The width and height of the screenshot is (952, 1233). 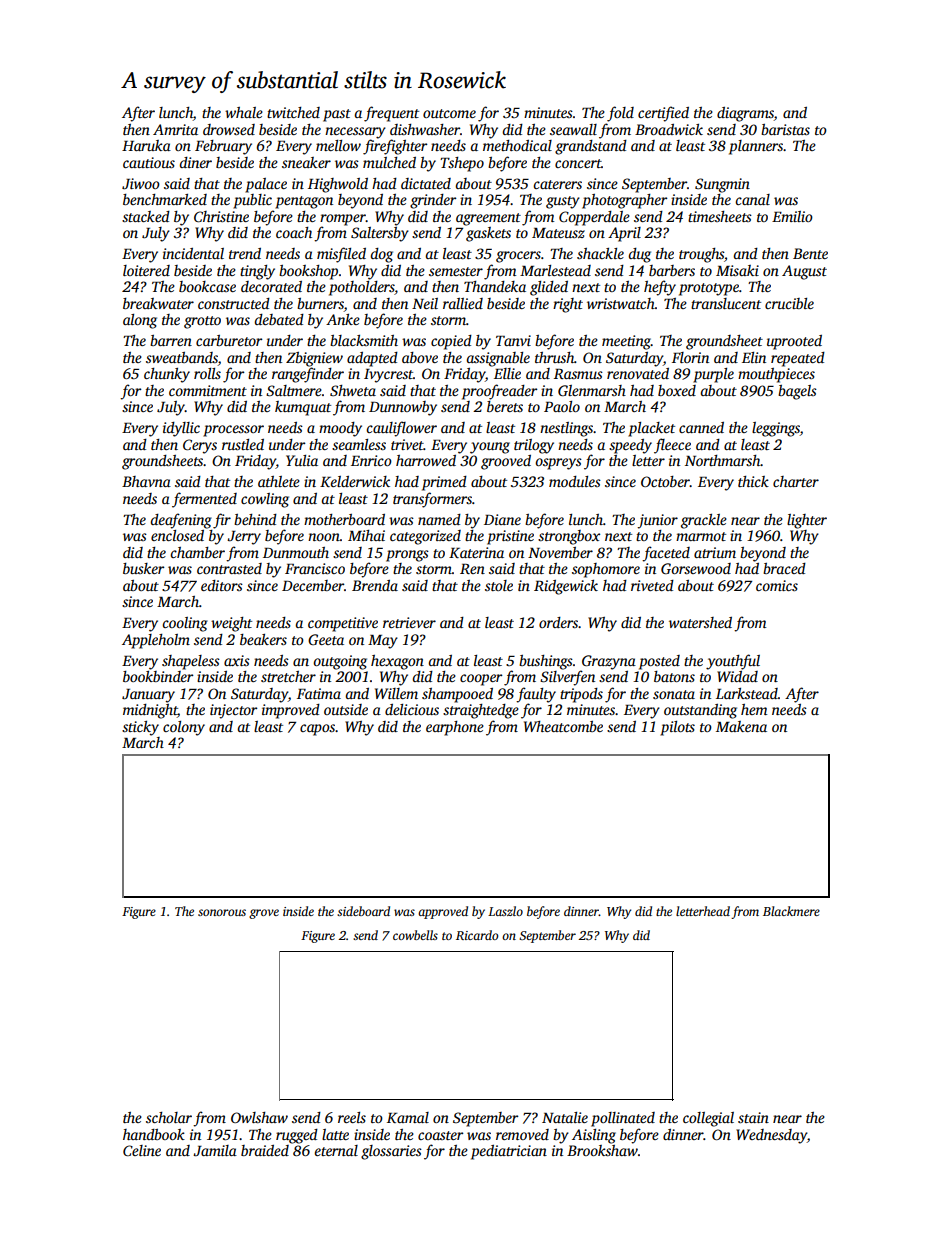 What do you see at coordinates (733, 662) in the screenshot?
I see `youthful` at bounding box center [733, 662].
